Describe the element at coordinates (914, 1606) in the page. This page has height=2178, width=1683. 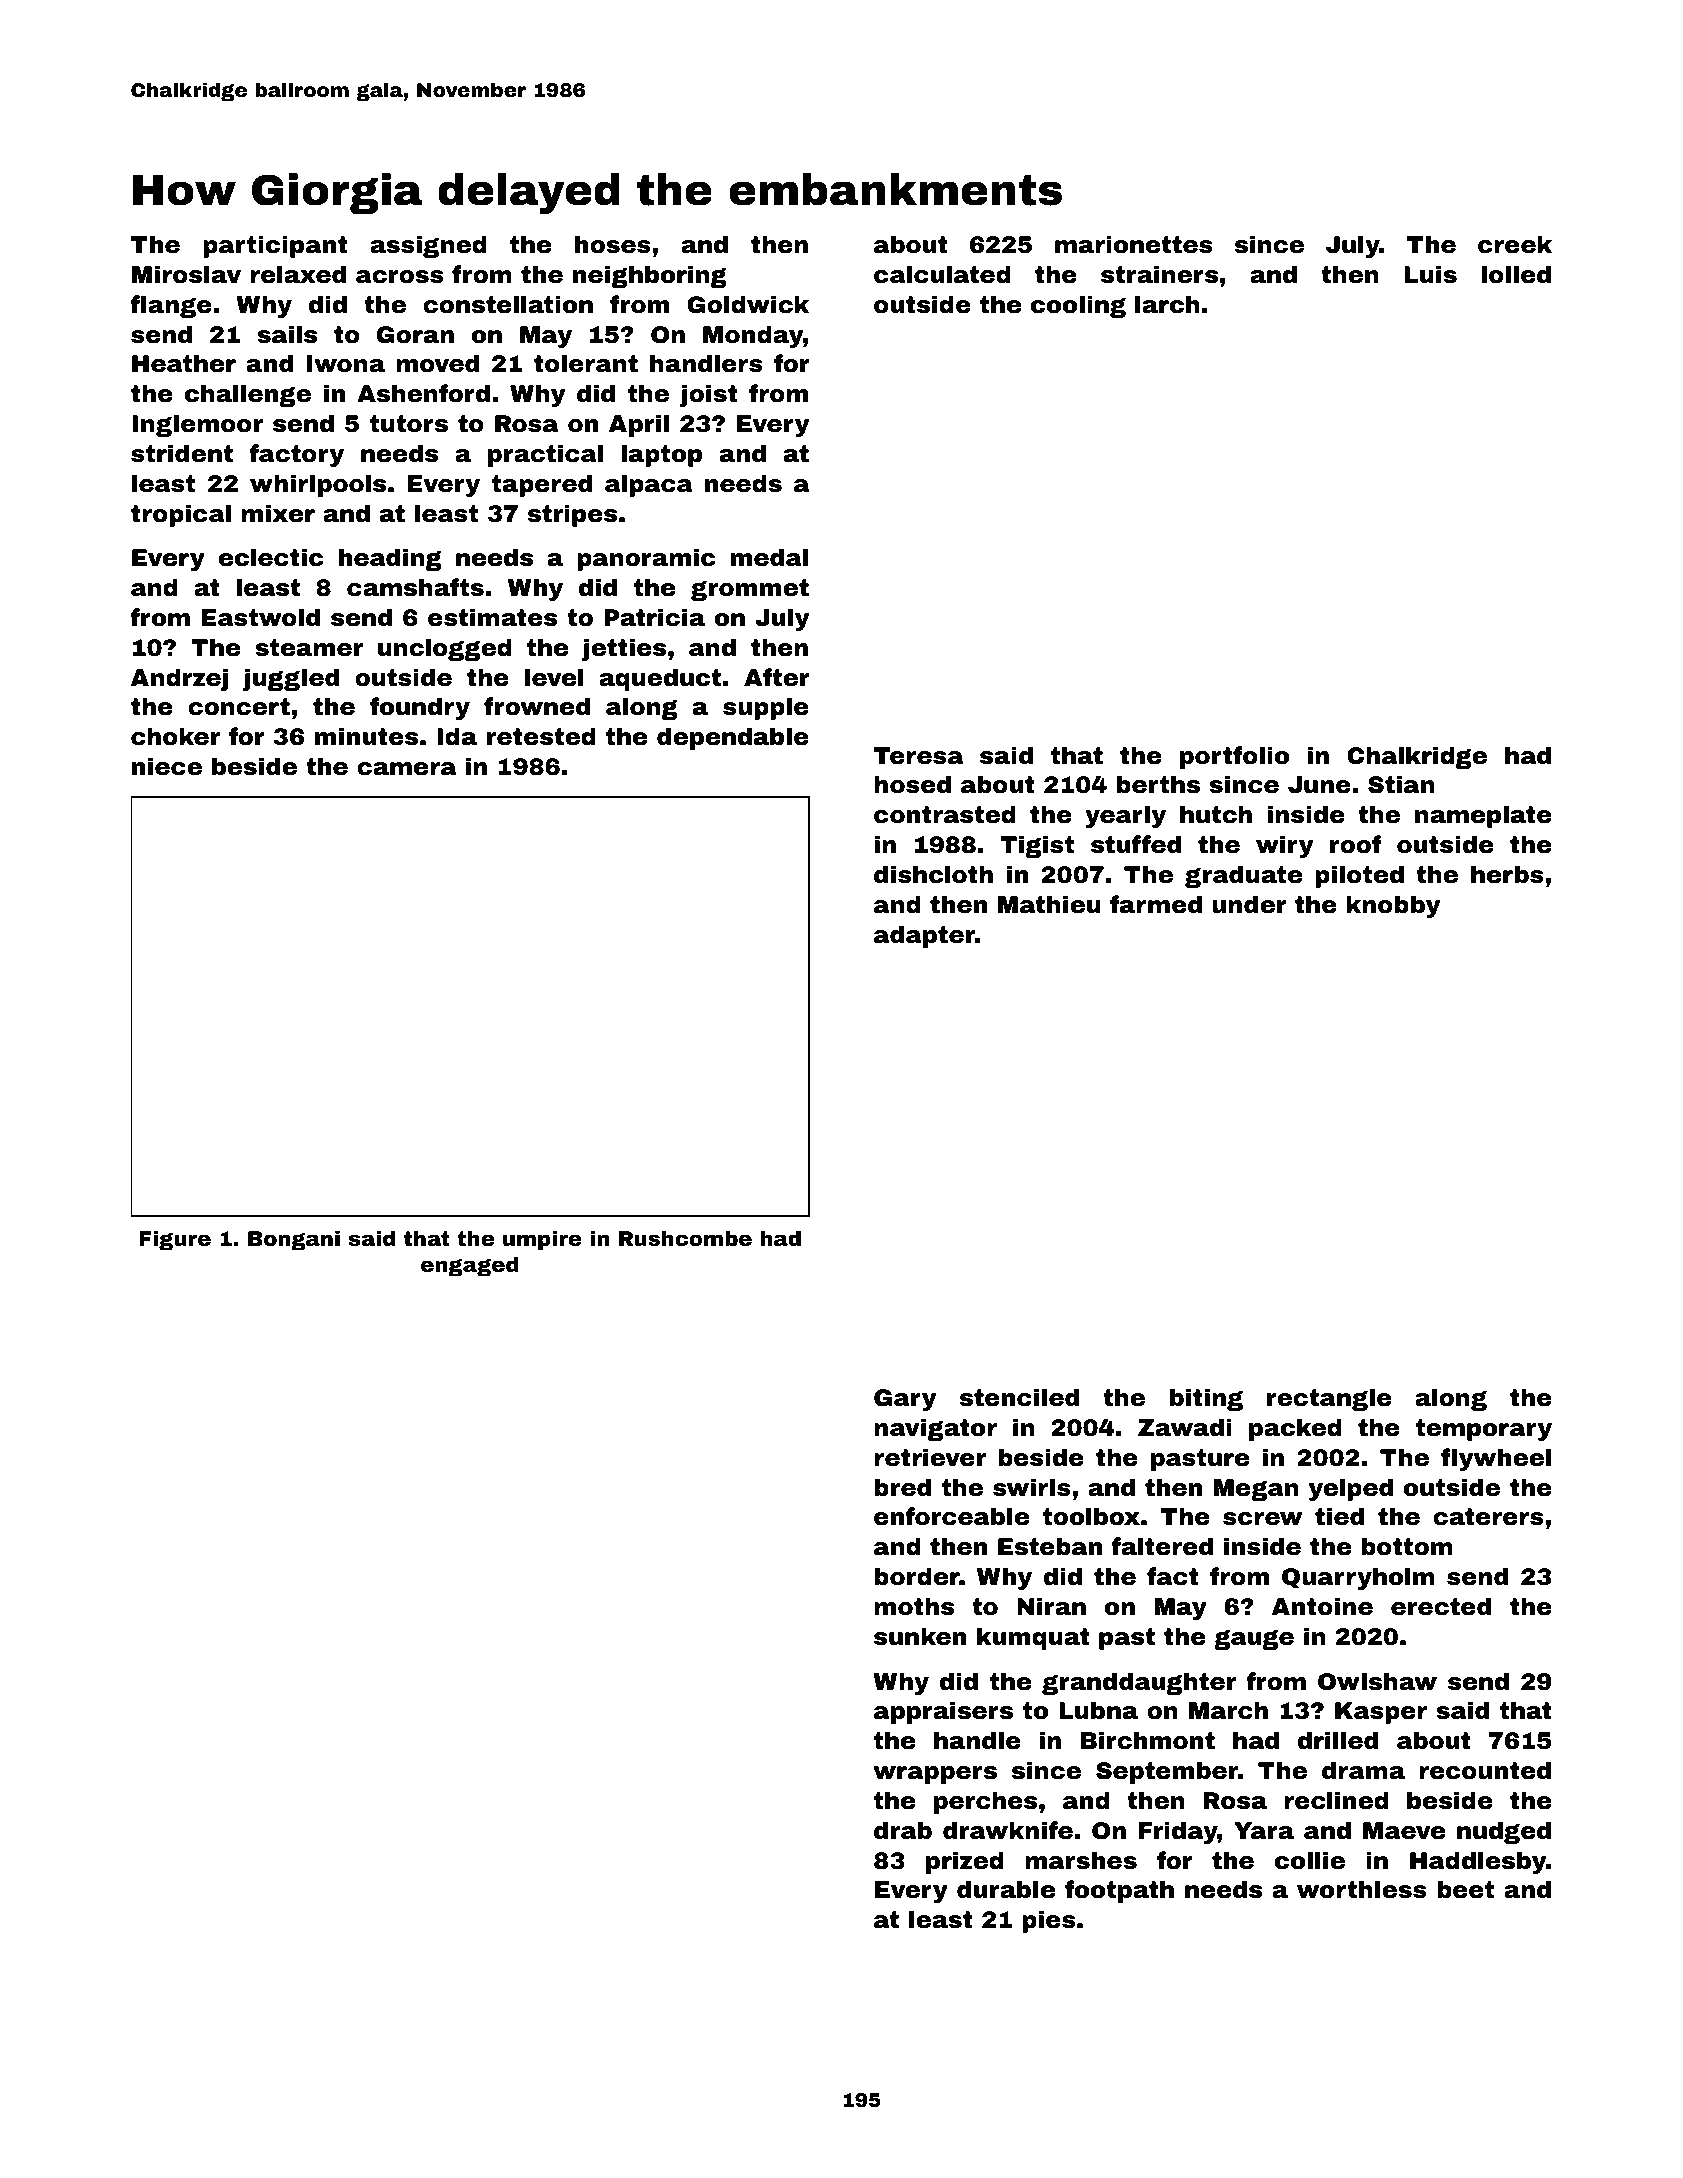
I see `moths` at that location.
